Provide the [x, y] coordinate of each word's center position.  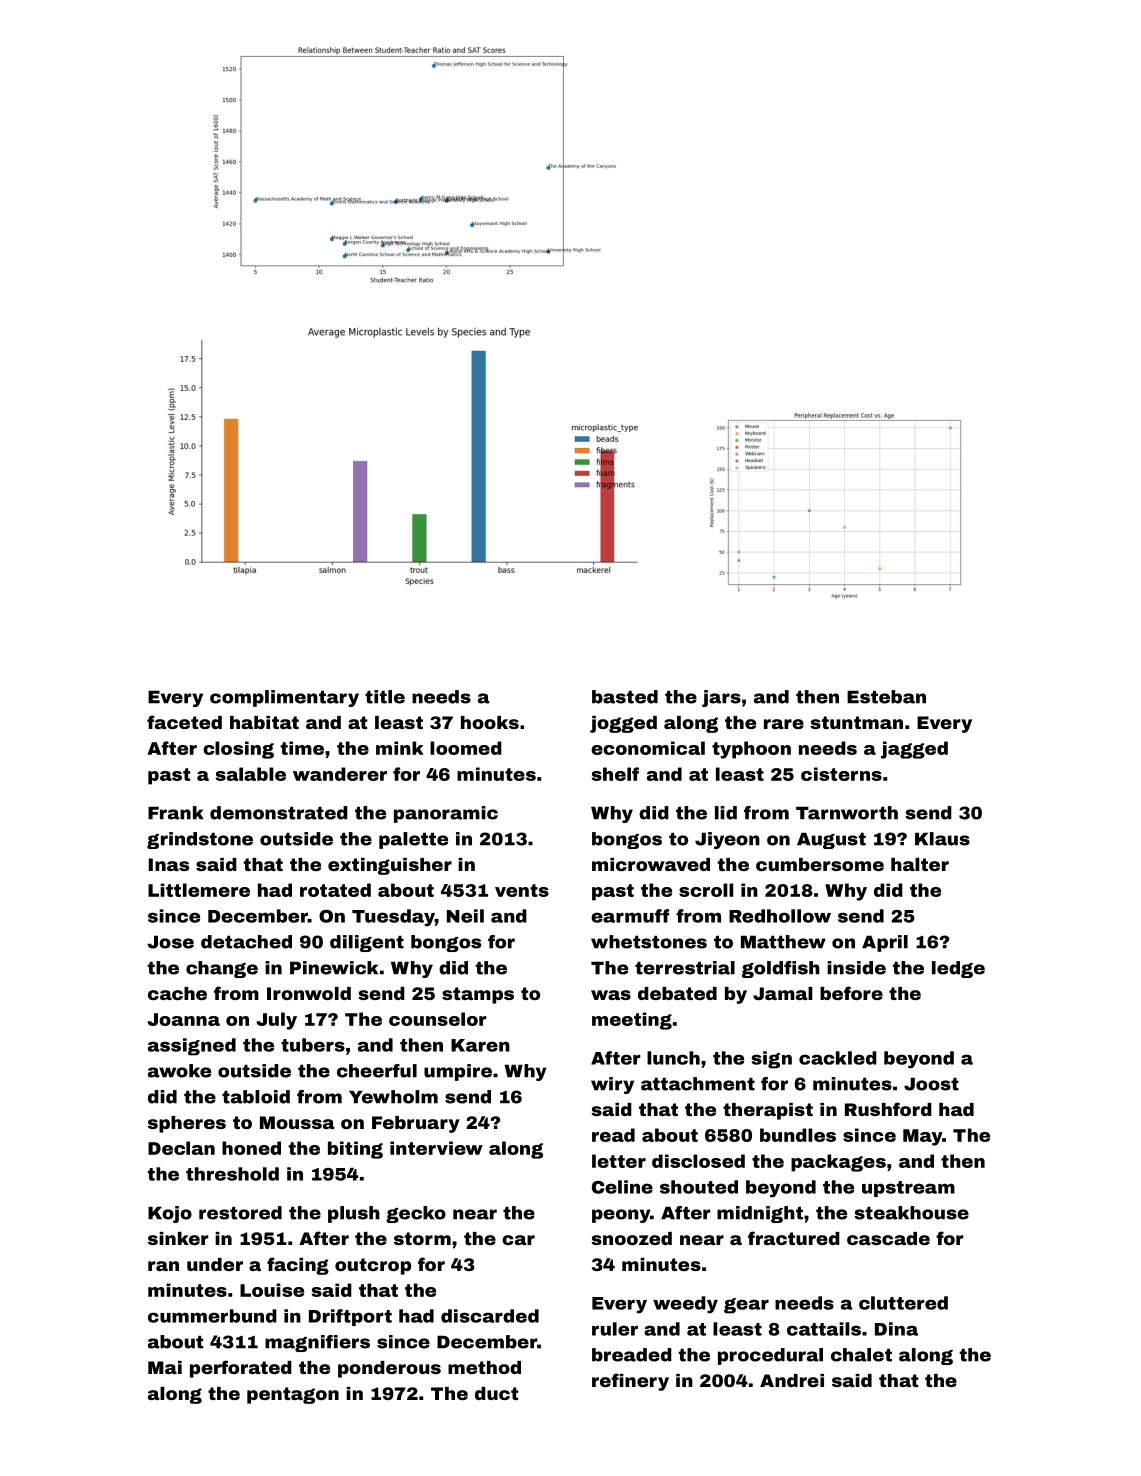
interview [436, 1148]
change [222, 969]
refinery [630, 1382]
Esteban [886, 697]
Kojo [170, 1214]
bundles [798, 1135]
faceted [184, 722]
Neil [465, 916]
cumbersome [820, 864]
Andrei [792, 1380]
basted [625, 697]
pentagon [293, 1395]
